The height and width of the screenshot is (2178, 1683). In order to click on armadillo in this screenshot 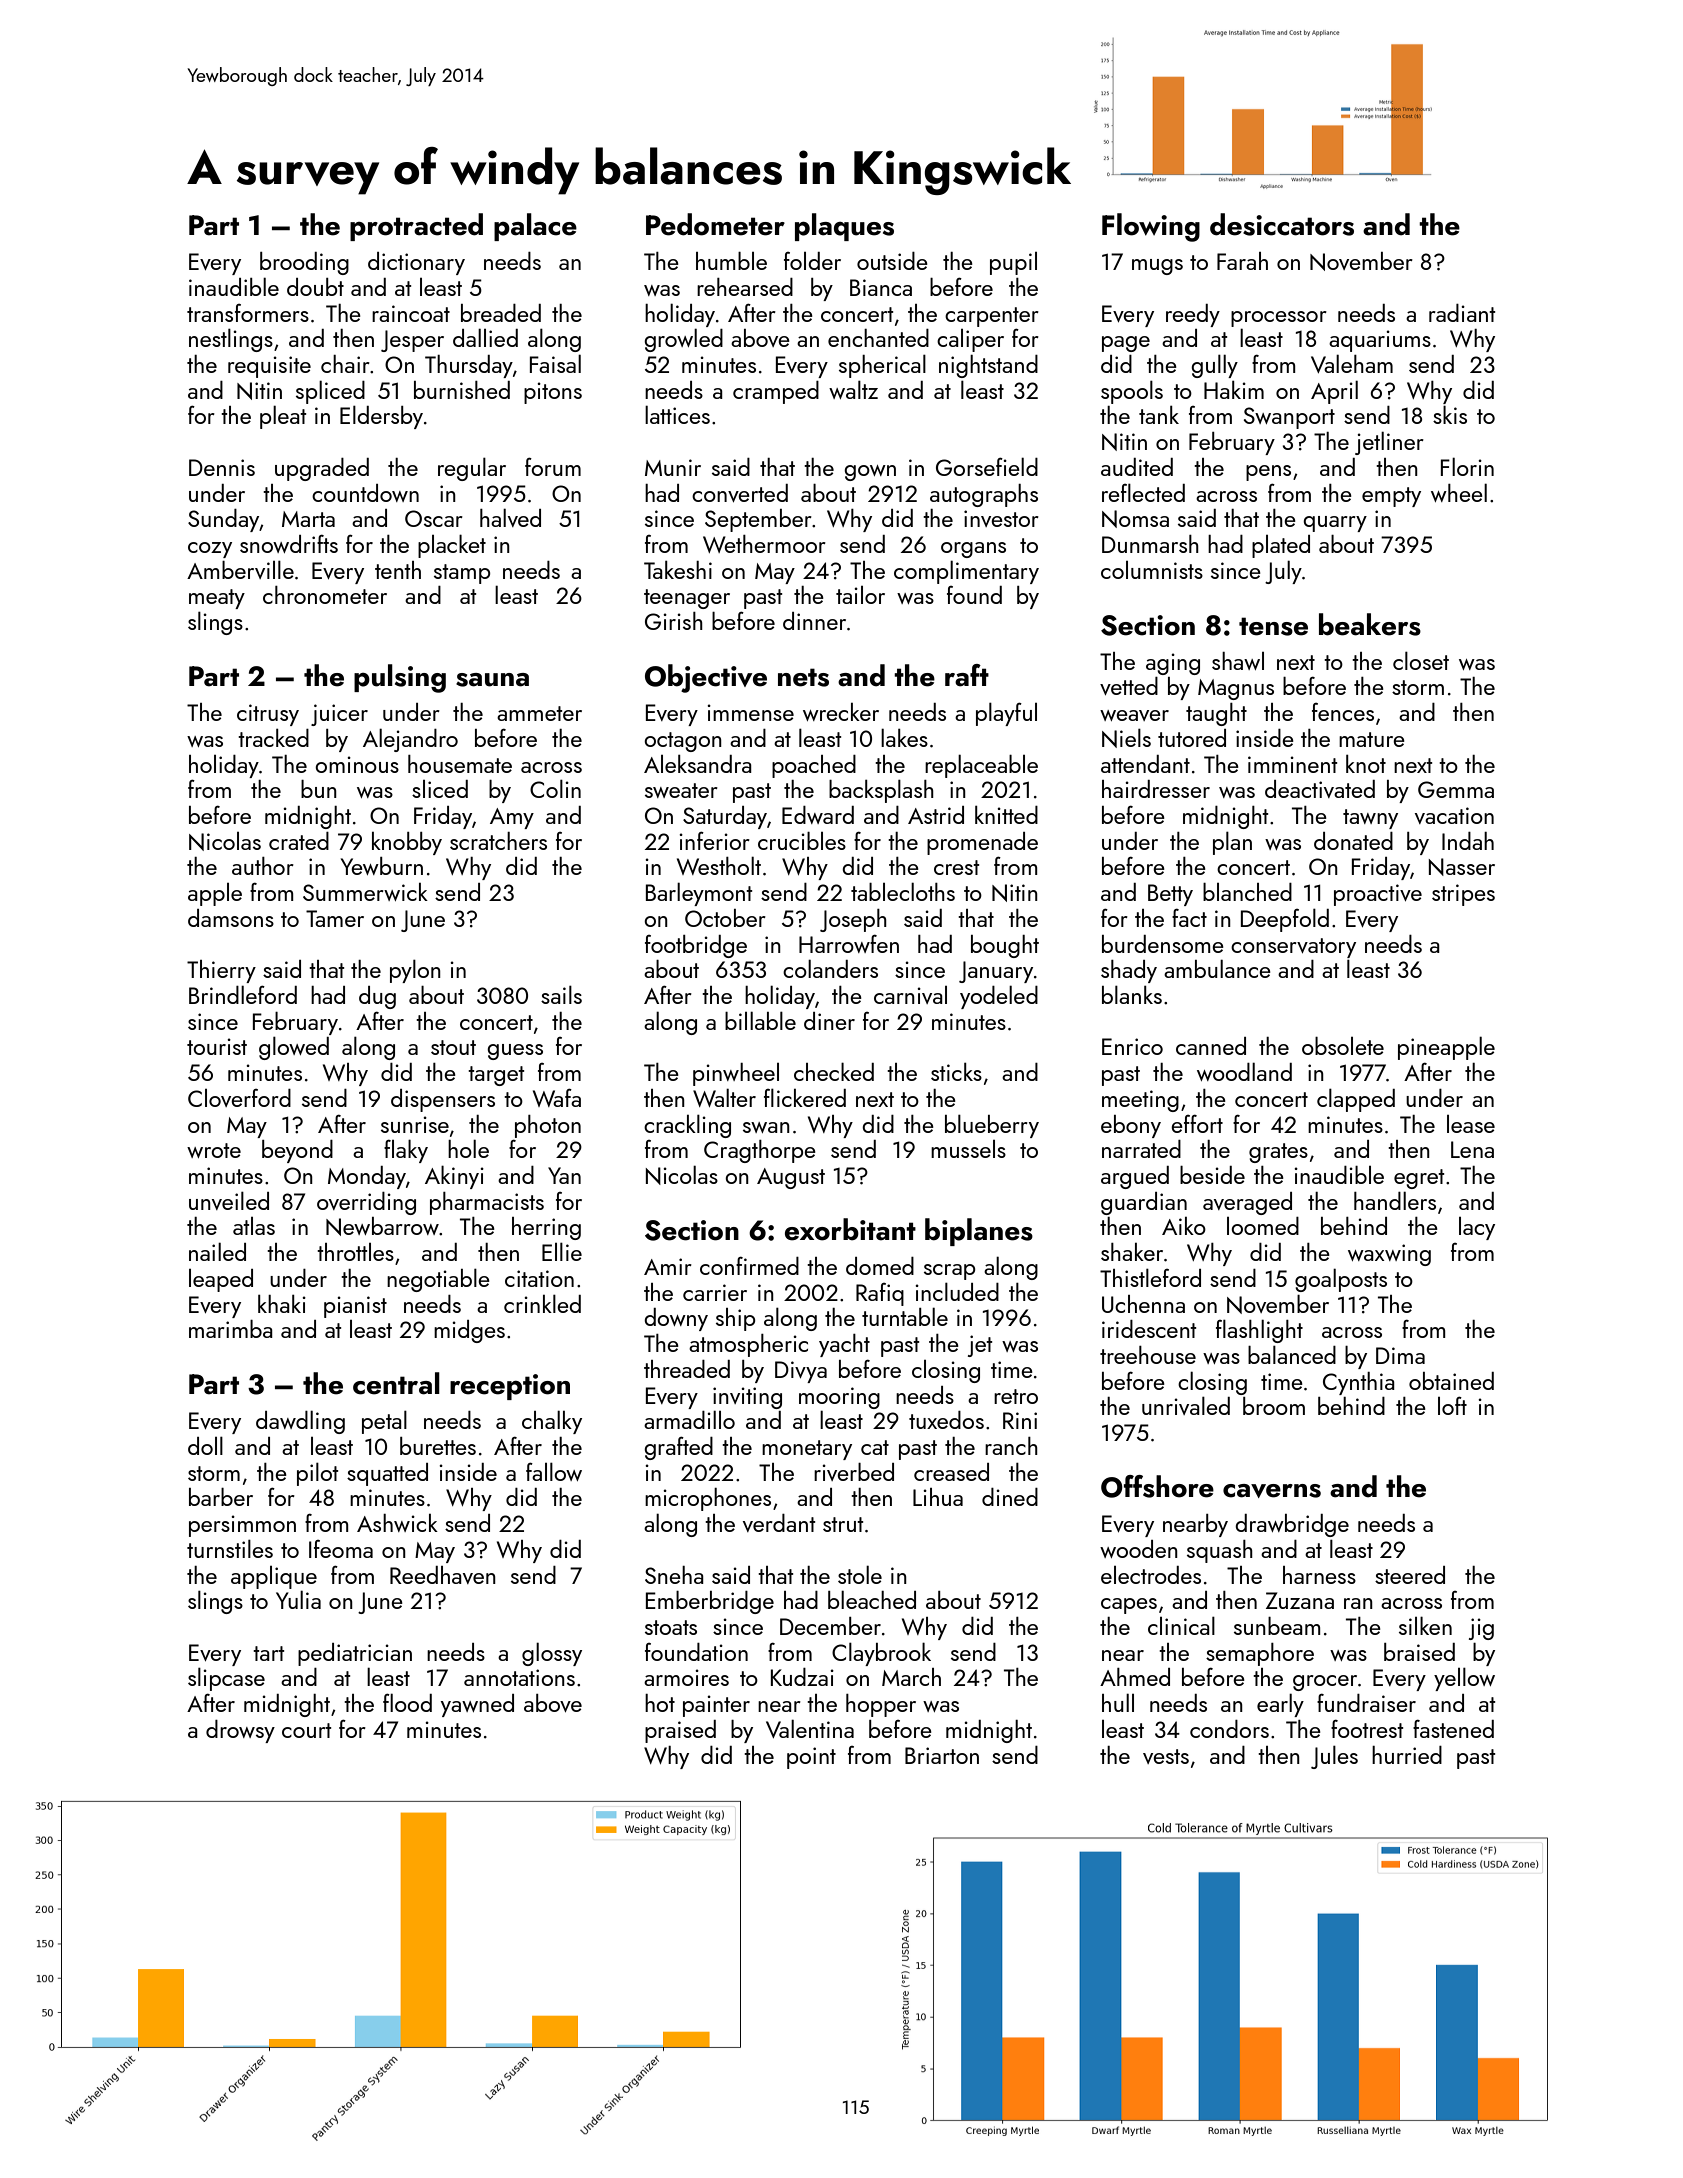, I will do `click(689, 1419)`.
